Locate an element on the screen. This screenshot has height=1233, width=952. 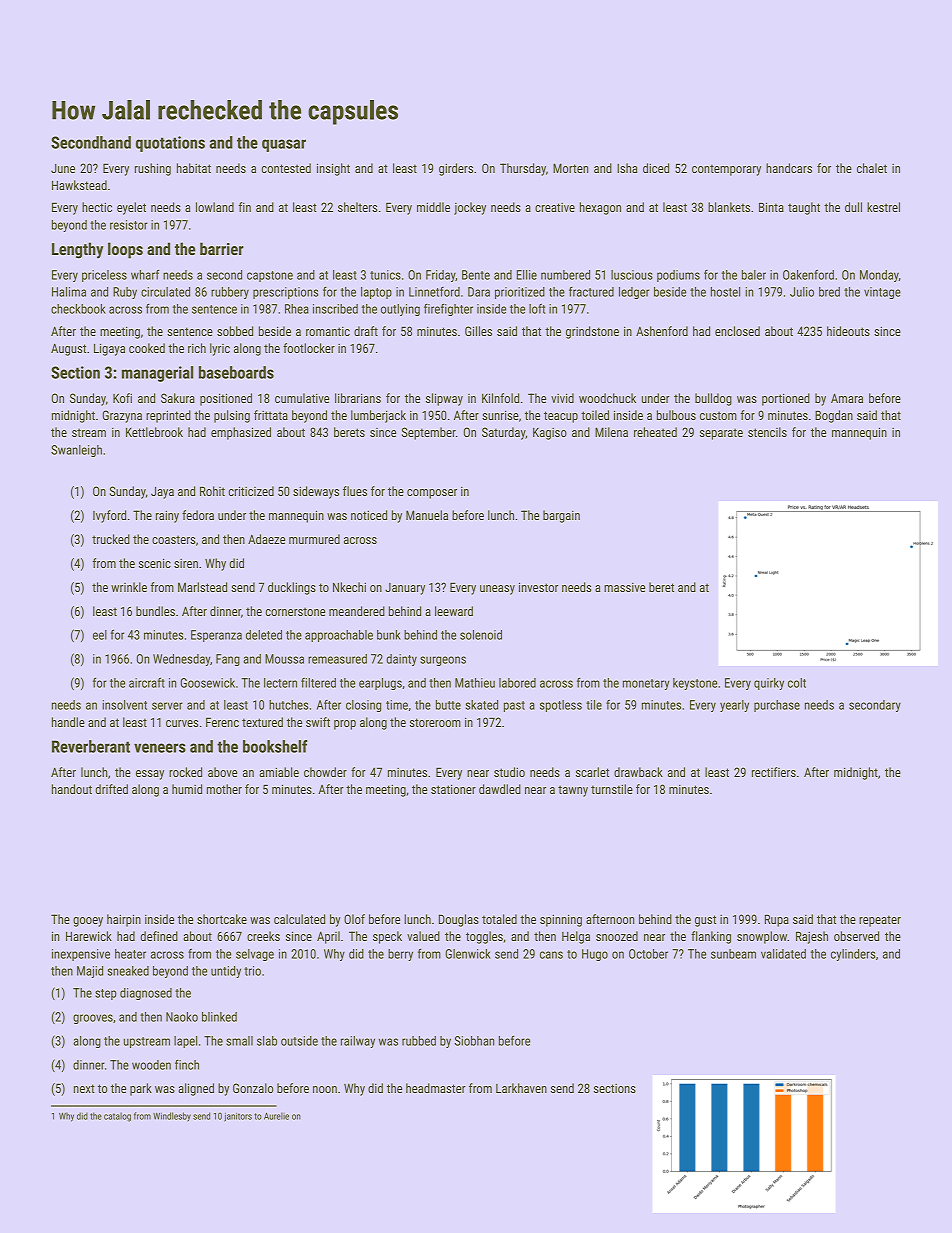
quotations is located at coordinates (170, 144).
